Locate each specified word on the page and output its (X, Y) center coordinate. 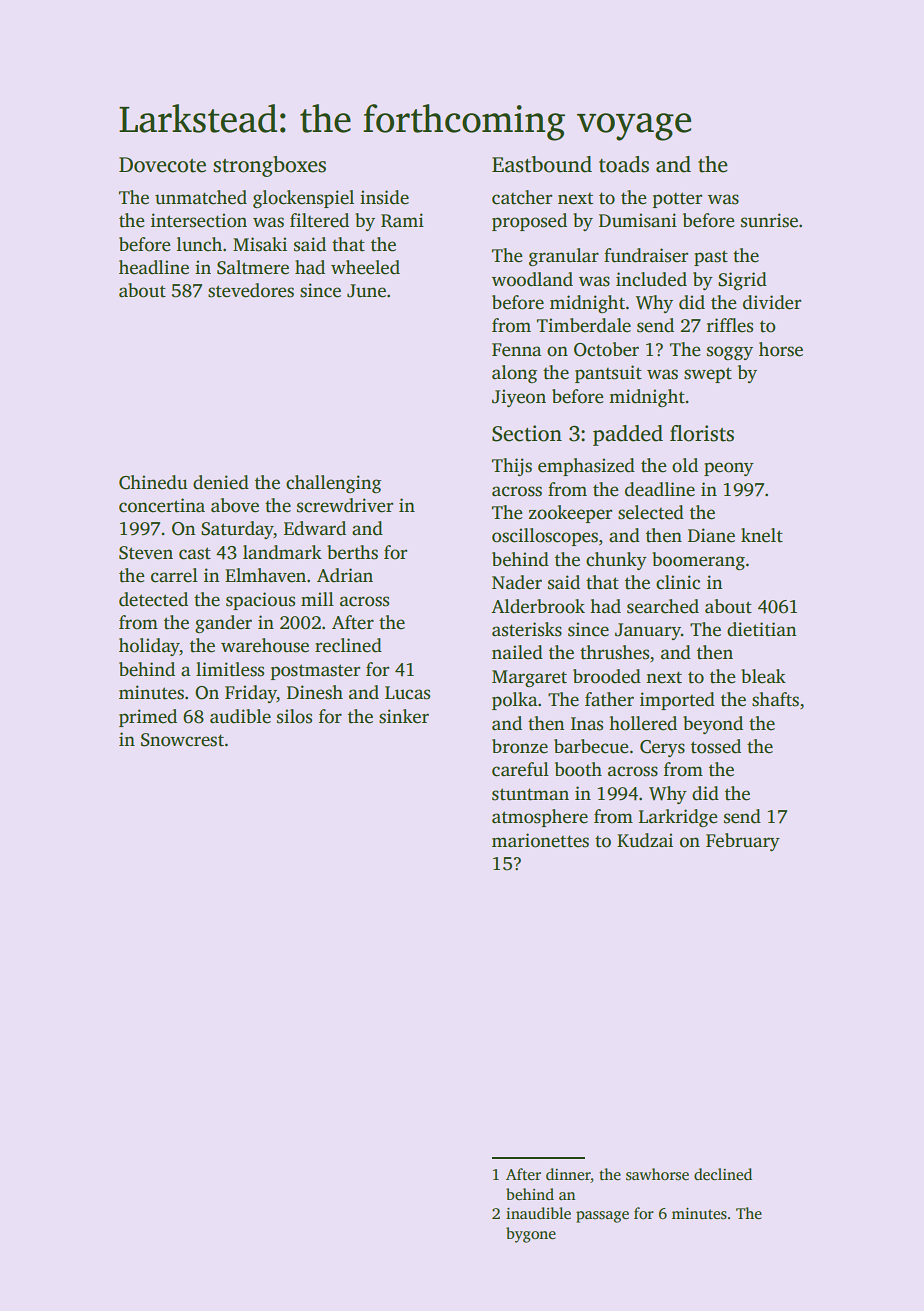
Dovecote (162, 165)
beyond (713, 725)
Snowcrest (182, 740)
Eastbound (542, 164)
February (743, 842)
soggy (730, 353)
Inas (587, 724)
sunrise (769, 220)
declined (723, 1174)
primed (148, 718)
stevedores (251, 290)
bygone (531, 1235)
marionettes (540, 840)
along (514, 374)
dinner (568, 1175)
